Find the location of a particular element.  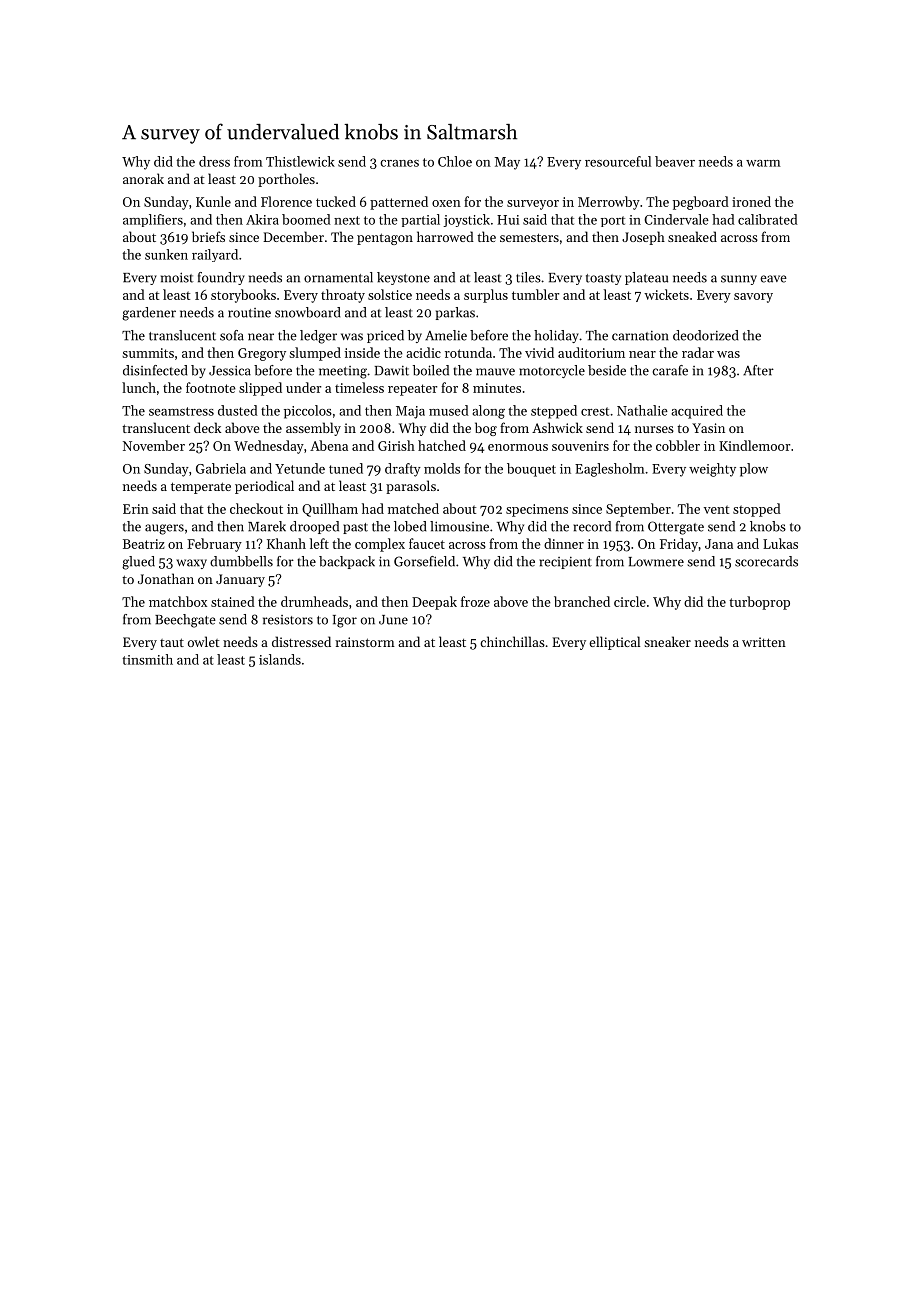

Girish is located at coordinates (396, 445).
